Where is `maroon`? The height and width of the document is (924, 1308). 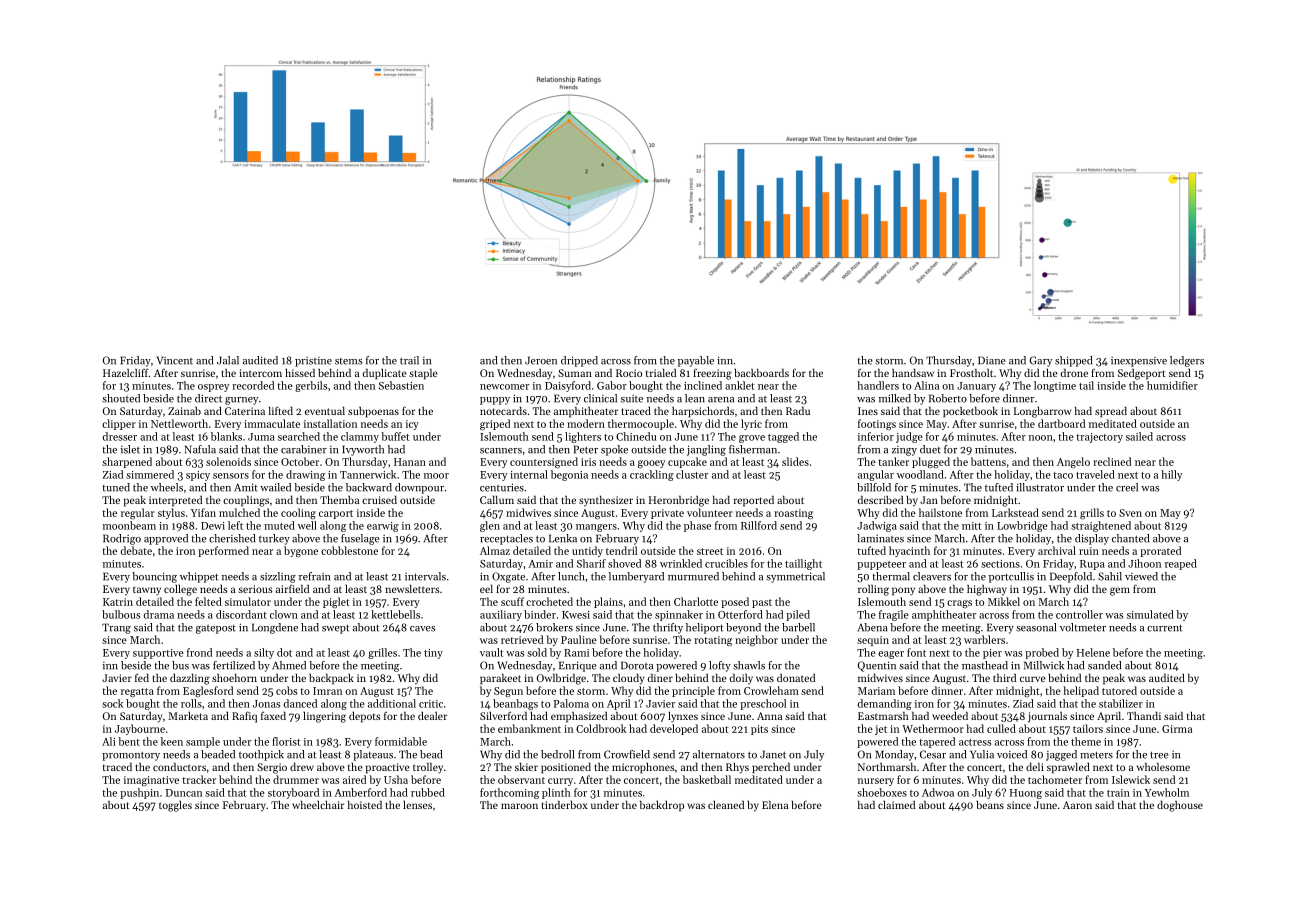
maroon is located at coordinates (519, 806).
